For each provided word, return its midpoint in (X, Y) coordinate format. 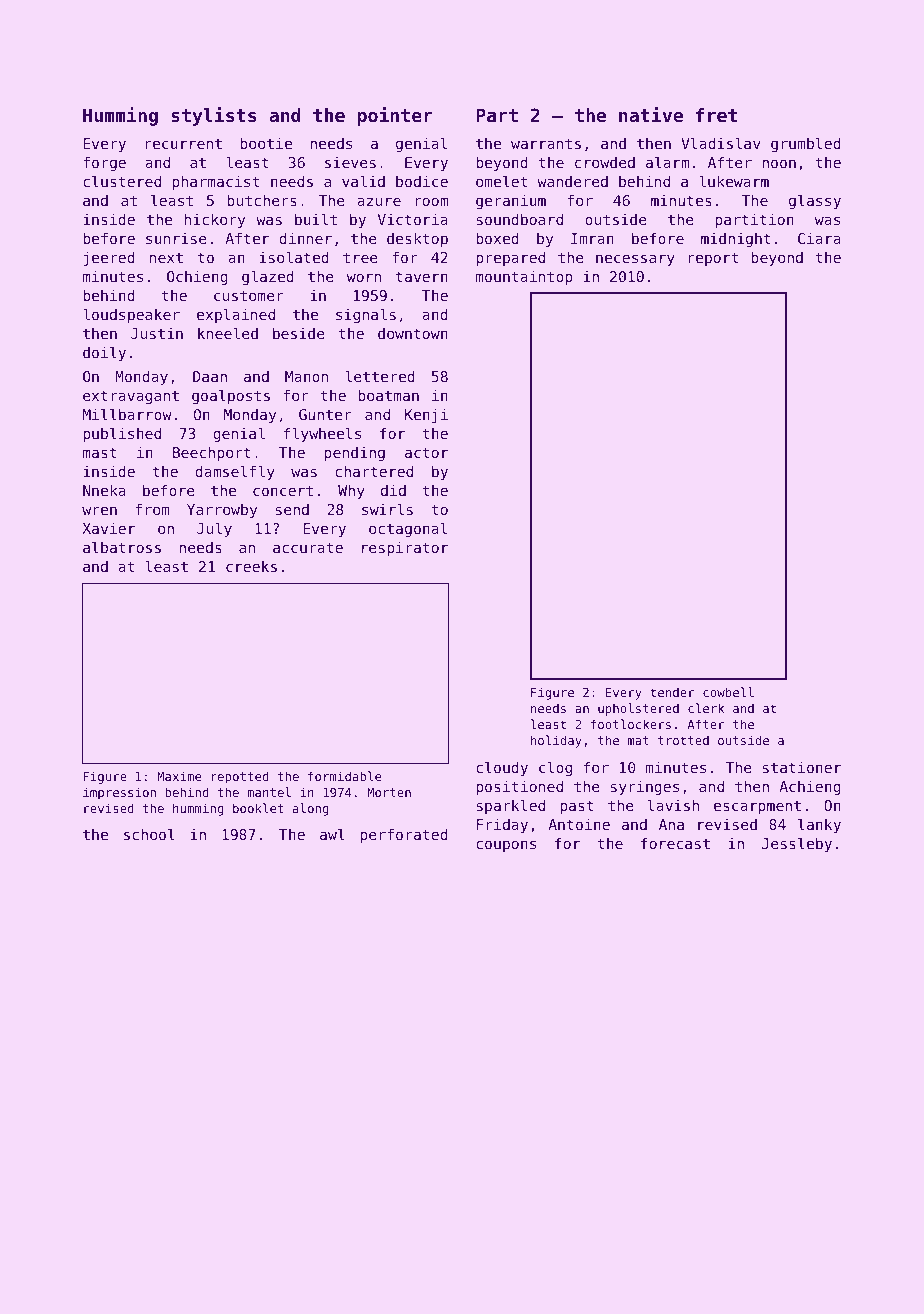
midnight (736, 240)
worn (364, 277)
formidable (344, 776)
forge (104, 163)
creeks (251, 566)
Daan (210, 376)
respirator (405, 548)
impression (119, 793)
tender (672, 692)
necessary (635, 260)
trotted (683, 740)
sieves (350, 162)
